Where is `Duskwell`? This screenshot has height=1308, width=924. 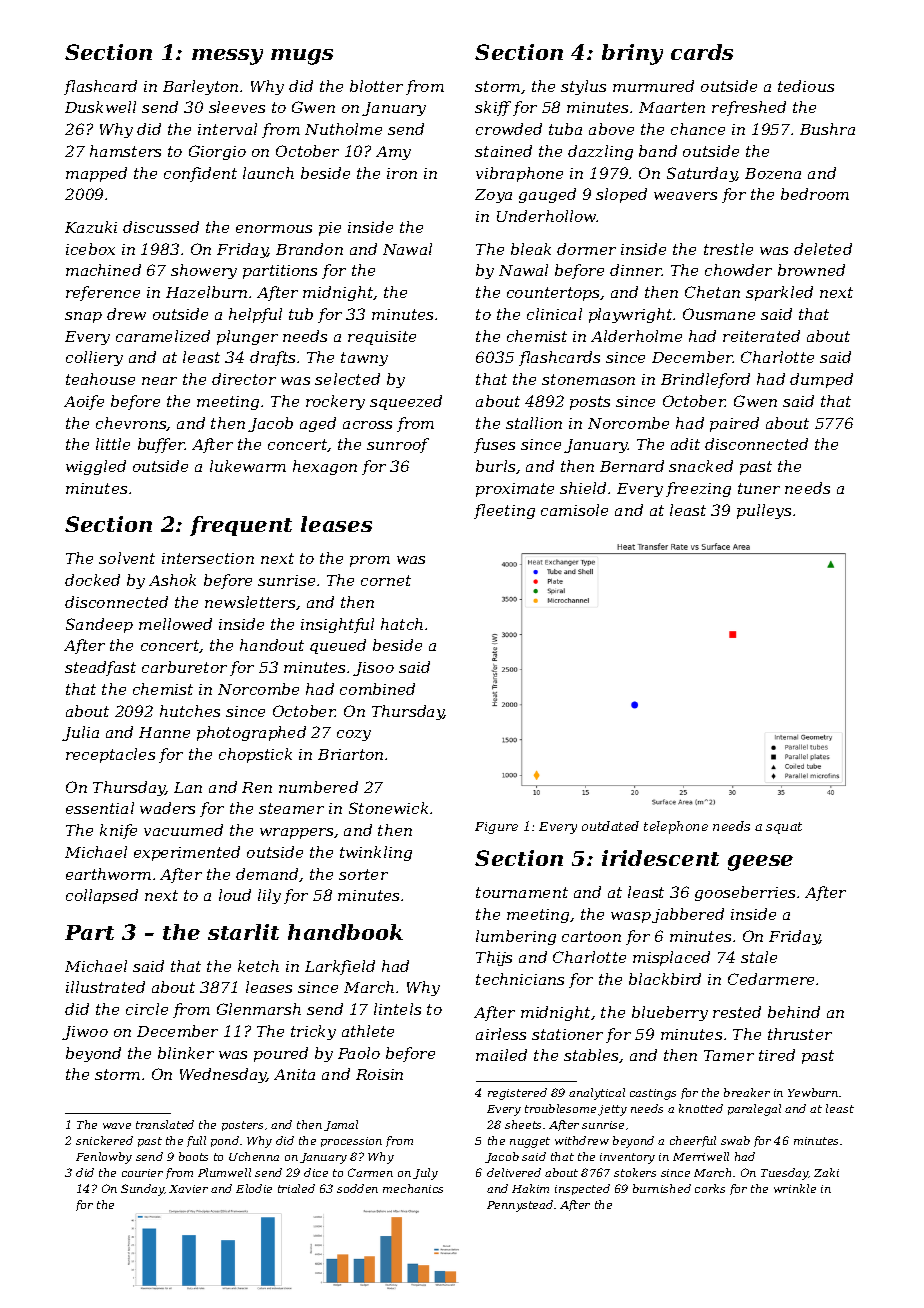 Duskwell is located at coordinates (100, 107).
